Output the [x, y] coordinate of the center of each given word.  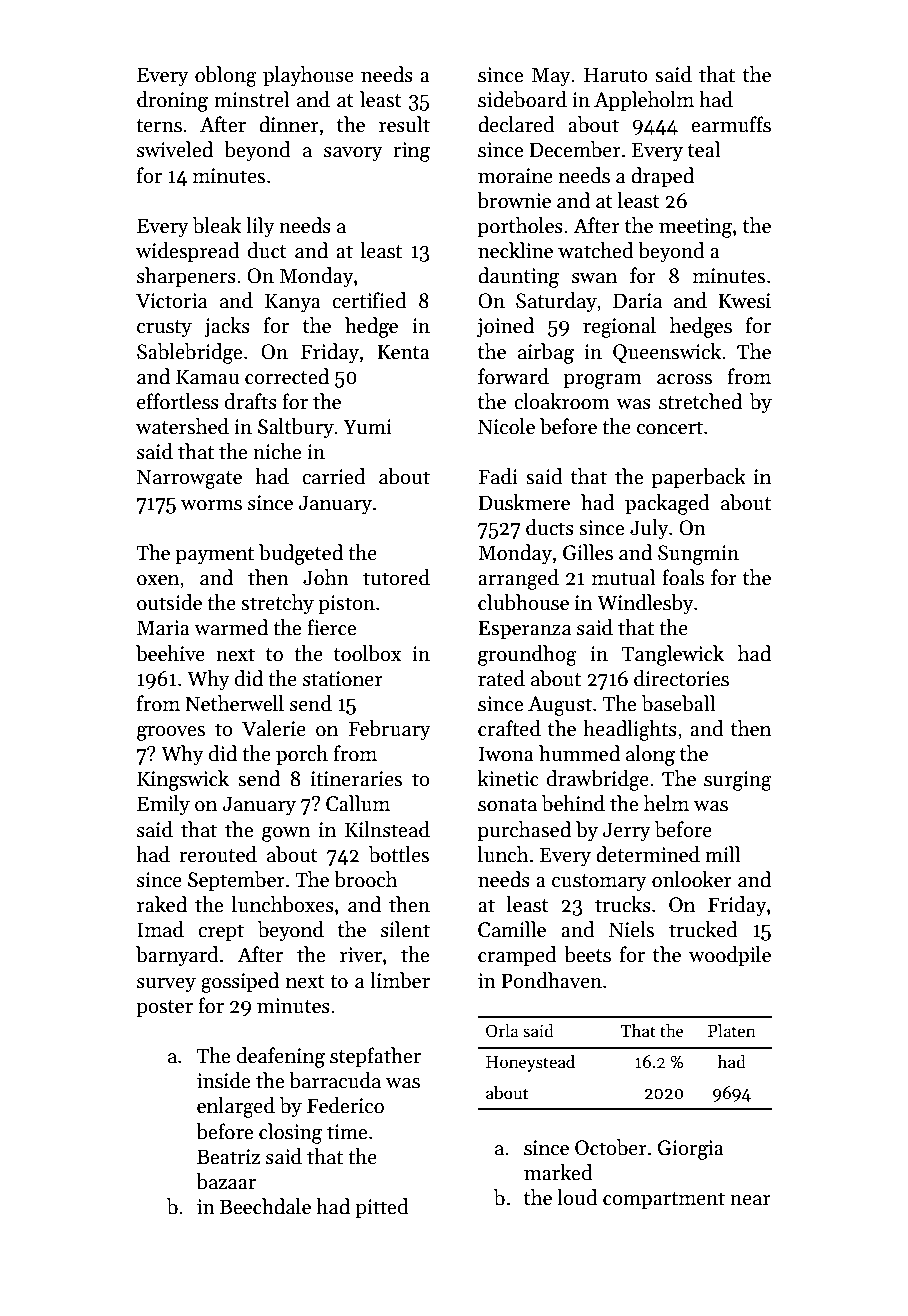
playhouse [308, 76]
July [649, 529]
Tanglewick [673, 655]
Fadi [498, 476]
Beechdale [265, 1206]
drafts [251, 401]
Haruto [616, 75]
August [560, 706]
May [551, 77]
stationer [343, 679]
